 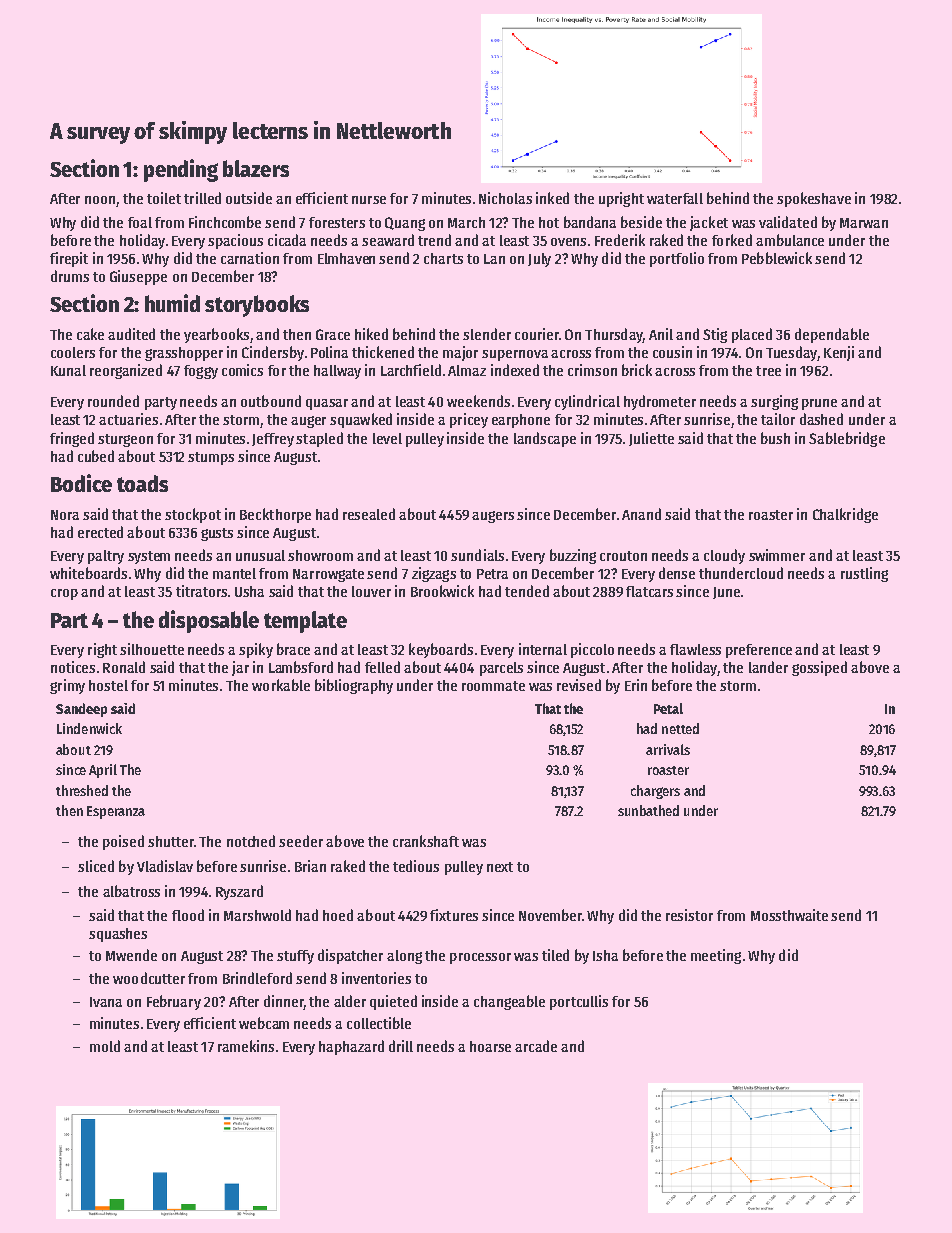 What do you see at coordinates (819, 404) in the screenshot?
I see `prune` at bounding box center [819, 404].
